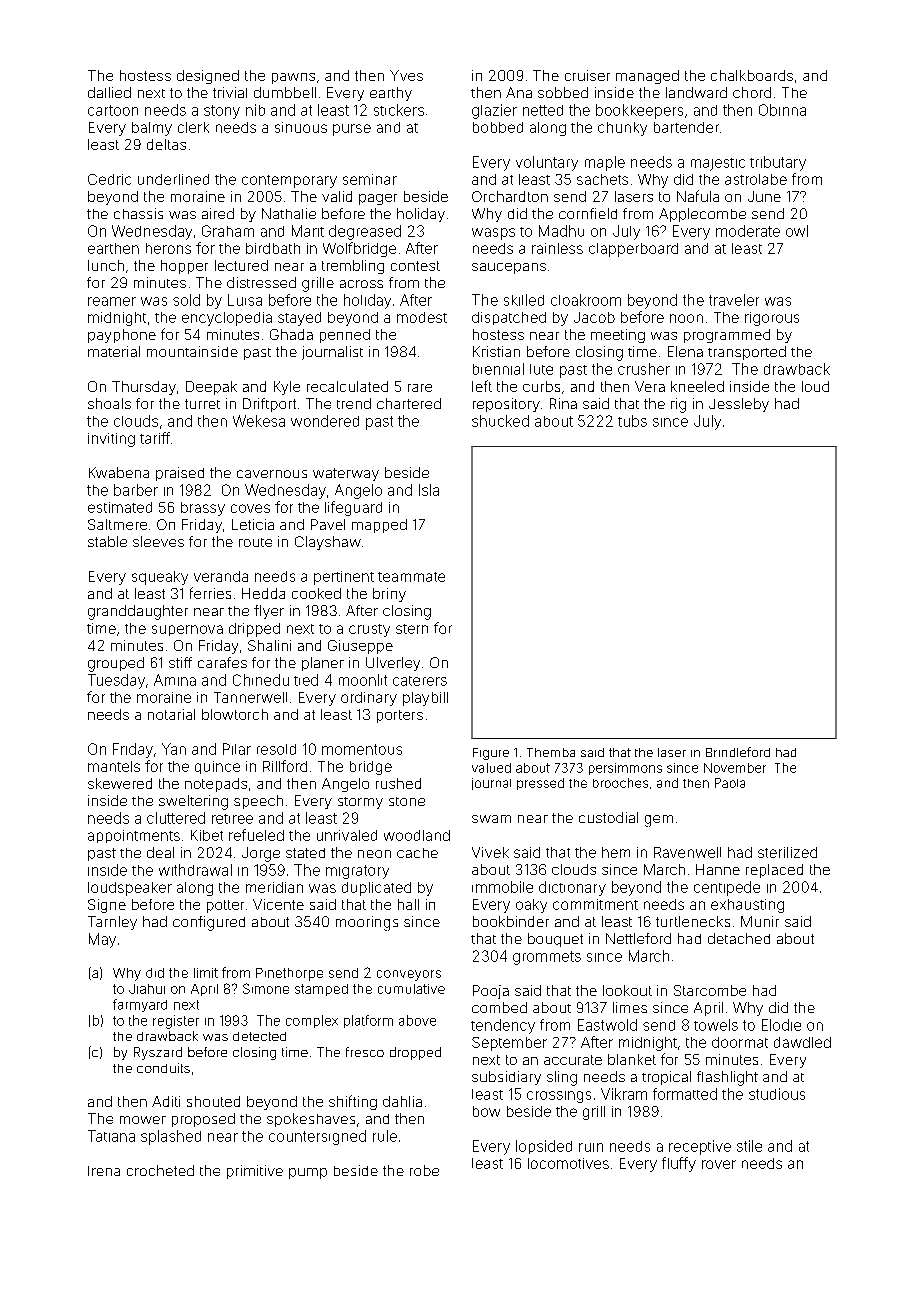  I want to click on trembling, so click(353, 267).
